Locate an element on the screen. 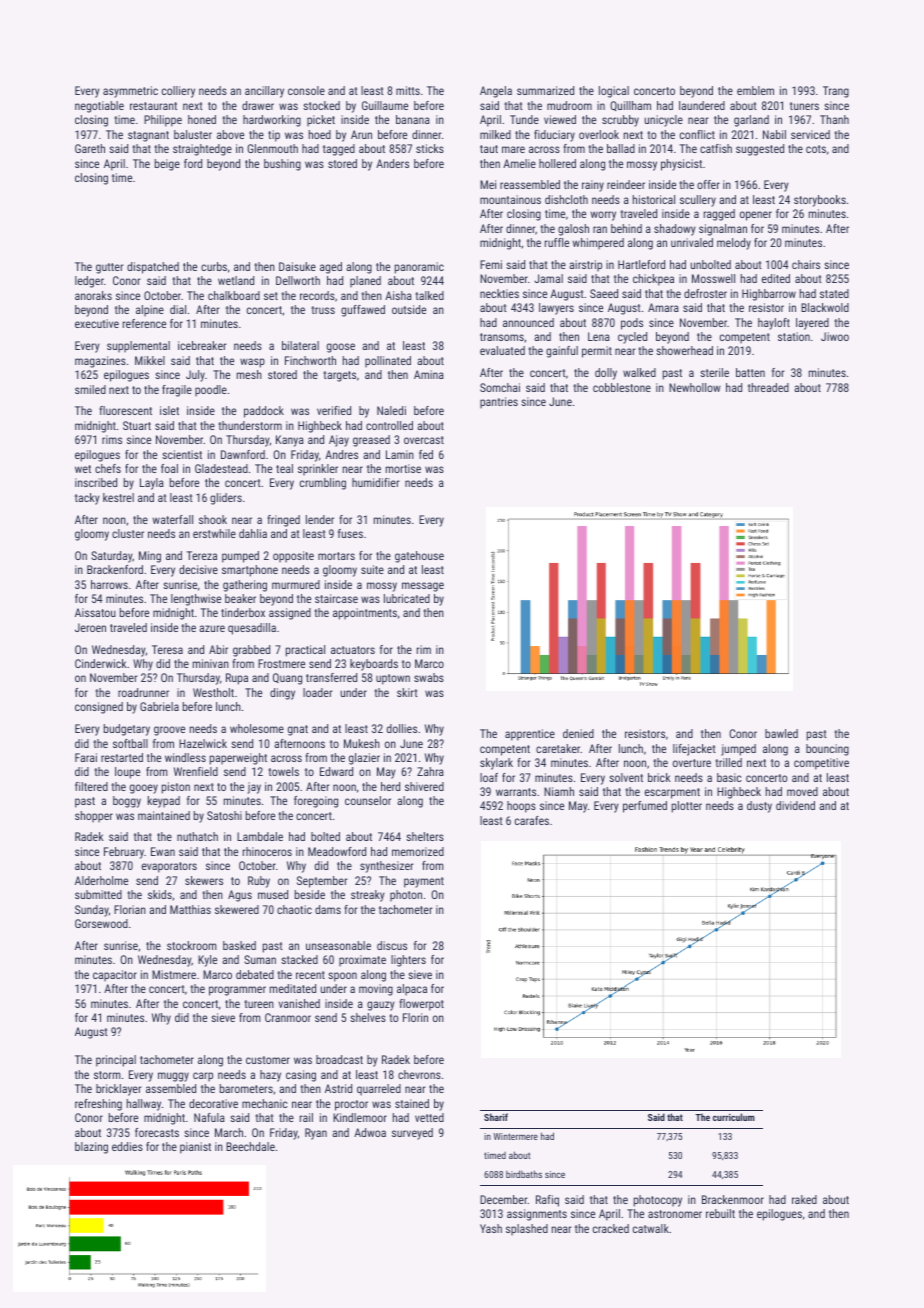 Image resolution: width=924 pixels, height=1308 pixels. curbs is located at coordinates (214, 266).
